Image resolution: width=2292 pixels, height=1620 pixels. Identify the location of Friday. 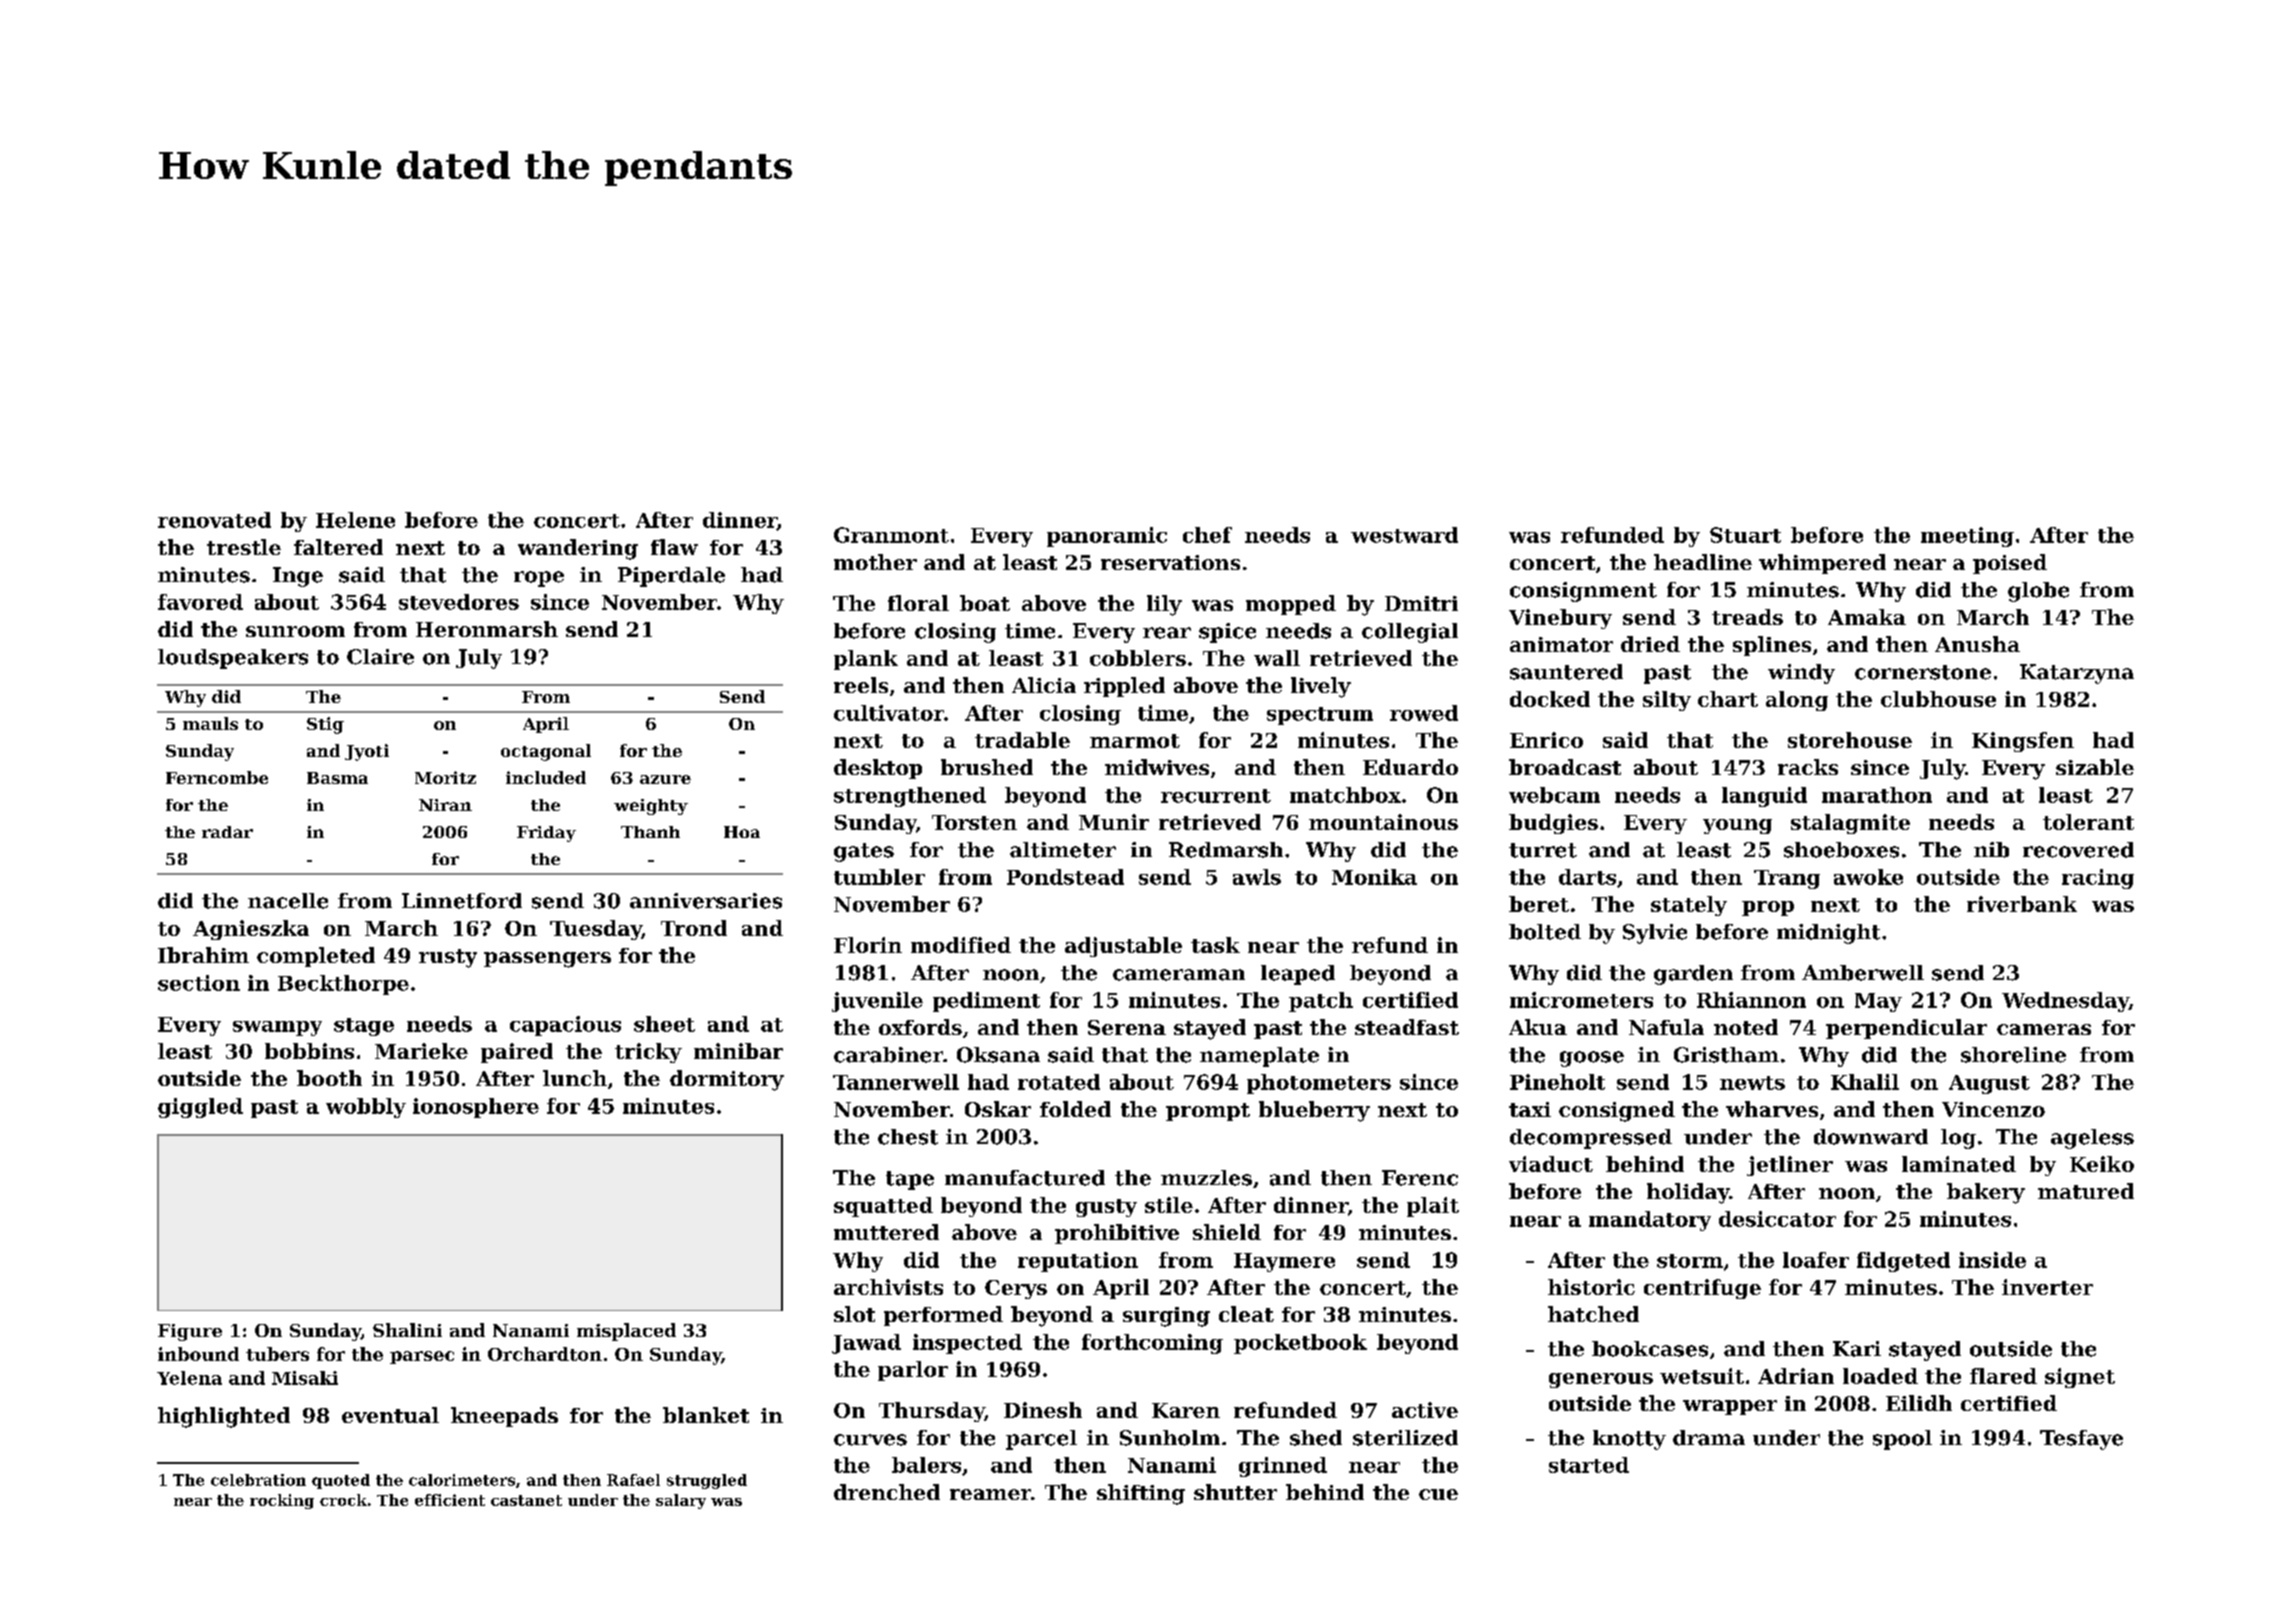
(546, 834).
